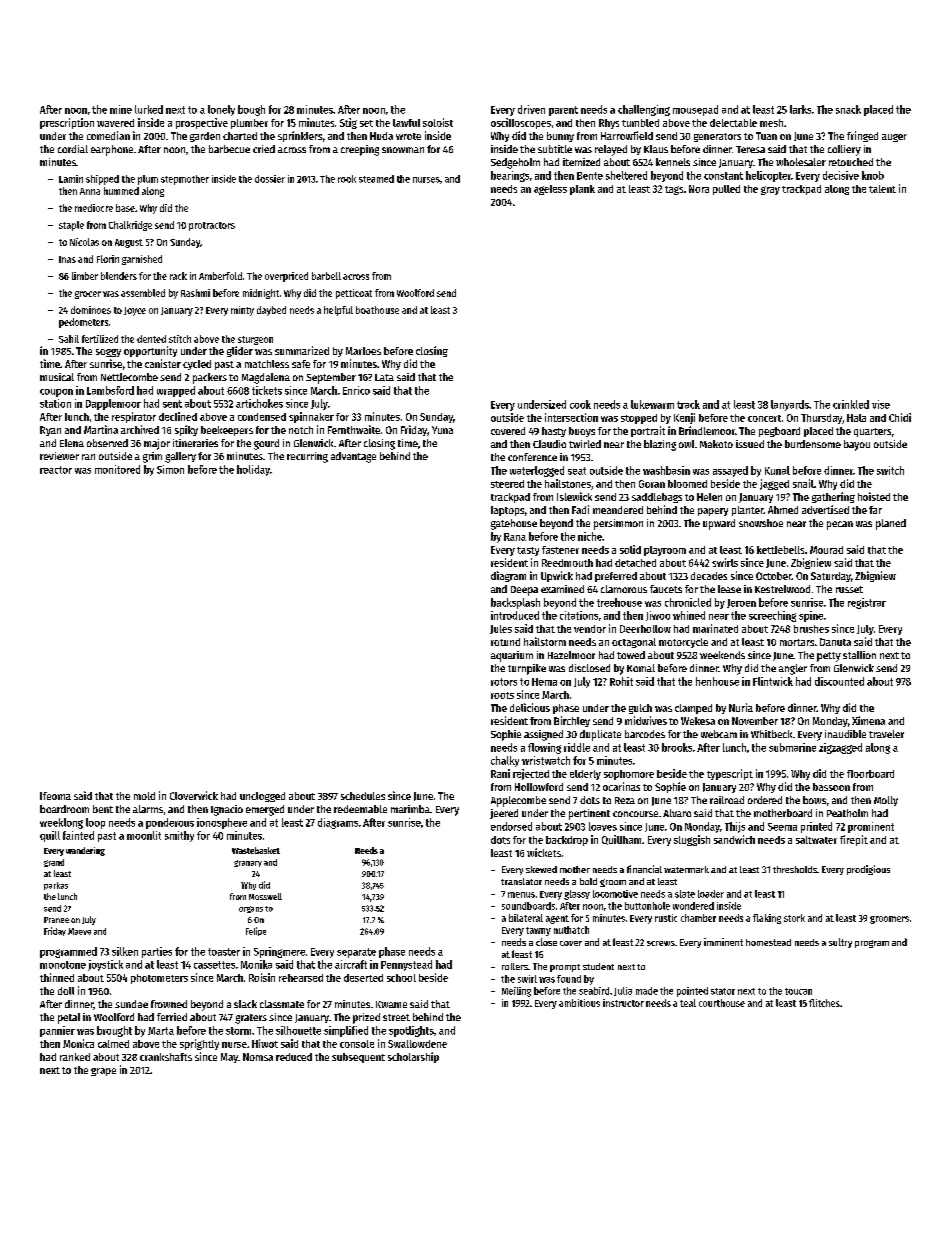  I want to click on barbell, so click(326, 276).
